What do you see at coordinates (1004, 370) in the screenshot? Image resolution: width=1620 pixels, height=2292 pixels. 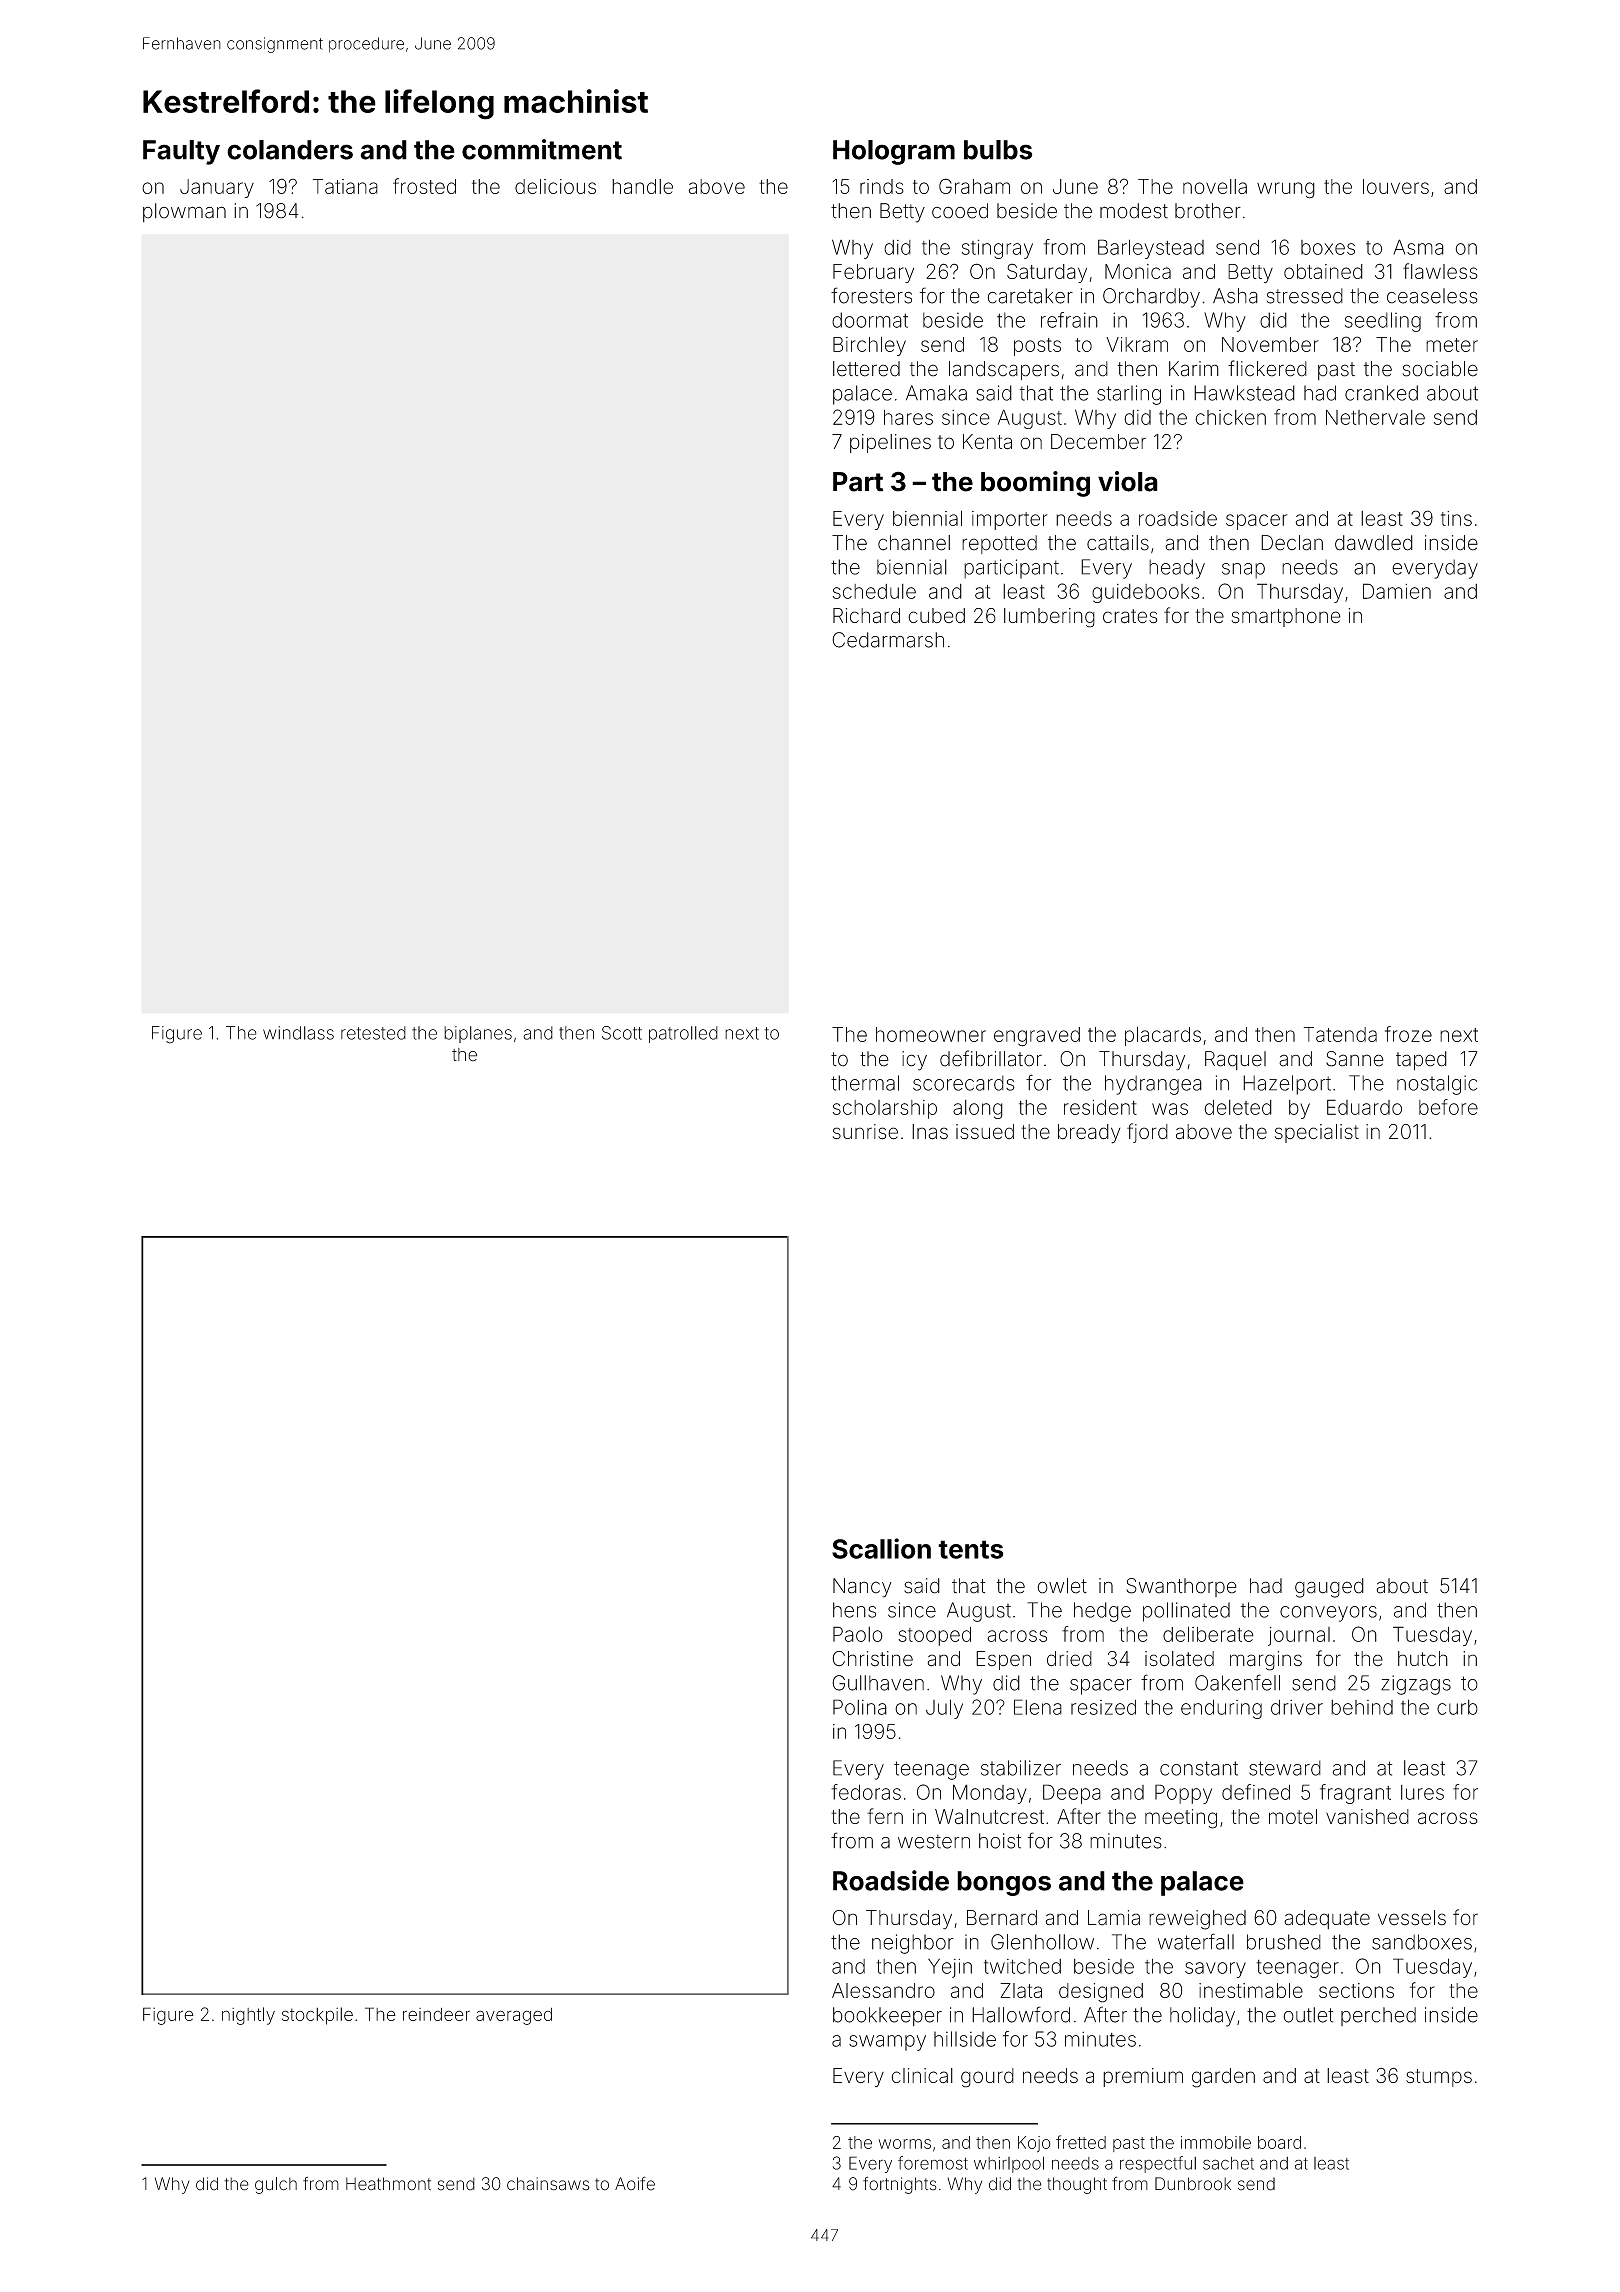 I see `landscapers` at bounding box center [1004, 370].
